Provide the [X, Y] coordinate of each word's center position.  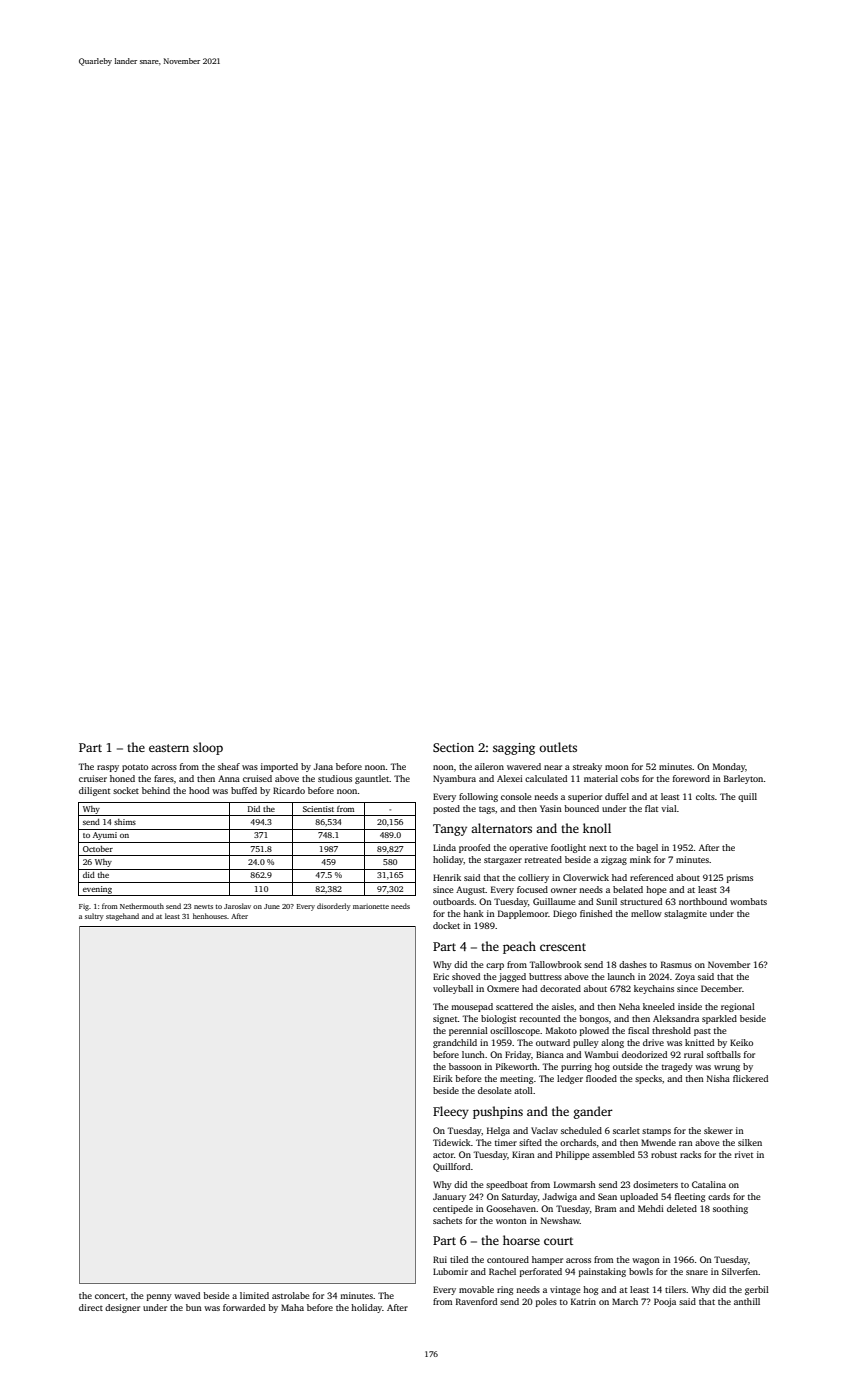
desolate [494, 1090]
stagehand [122, 917]
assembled [613, 1154]
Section [453, 747]
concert [110, 1296]
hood [199, 790]
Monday [729, 767]
